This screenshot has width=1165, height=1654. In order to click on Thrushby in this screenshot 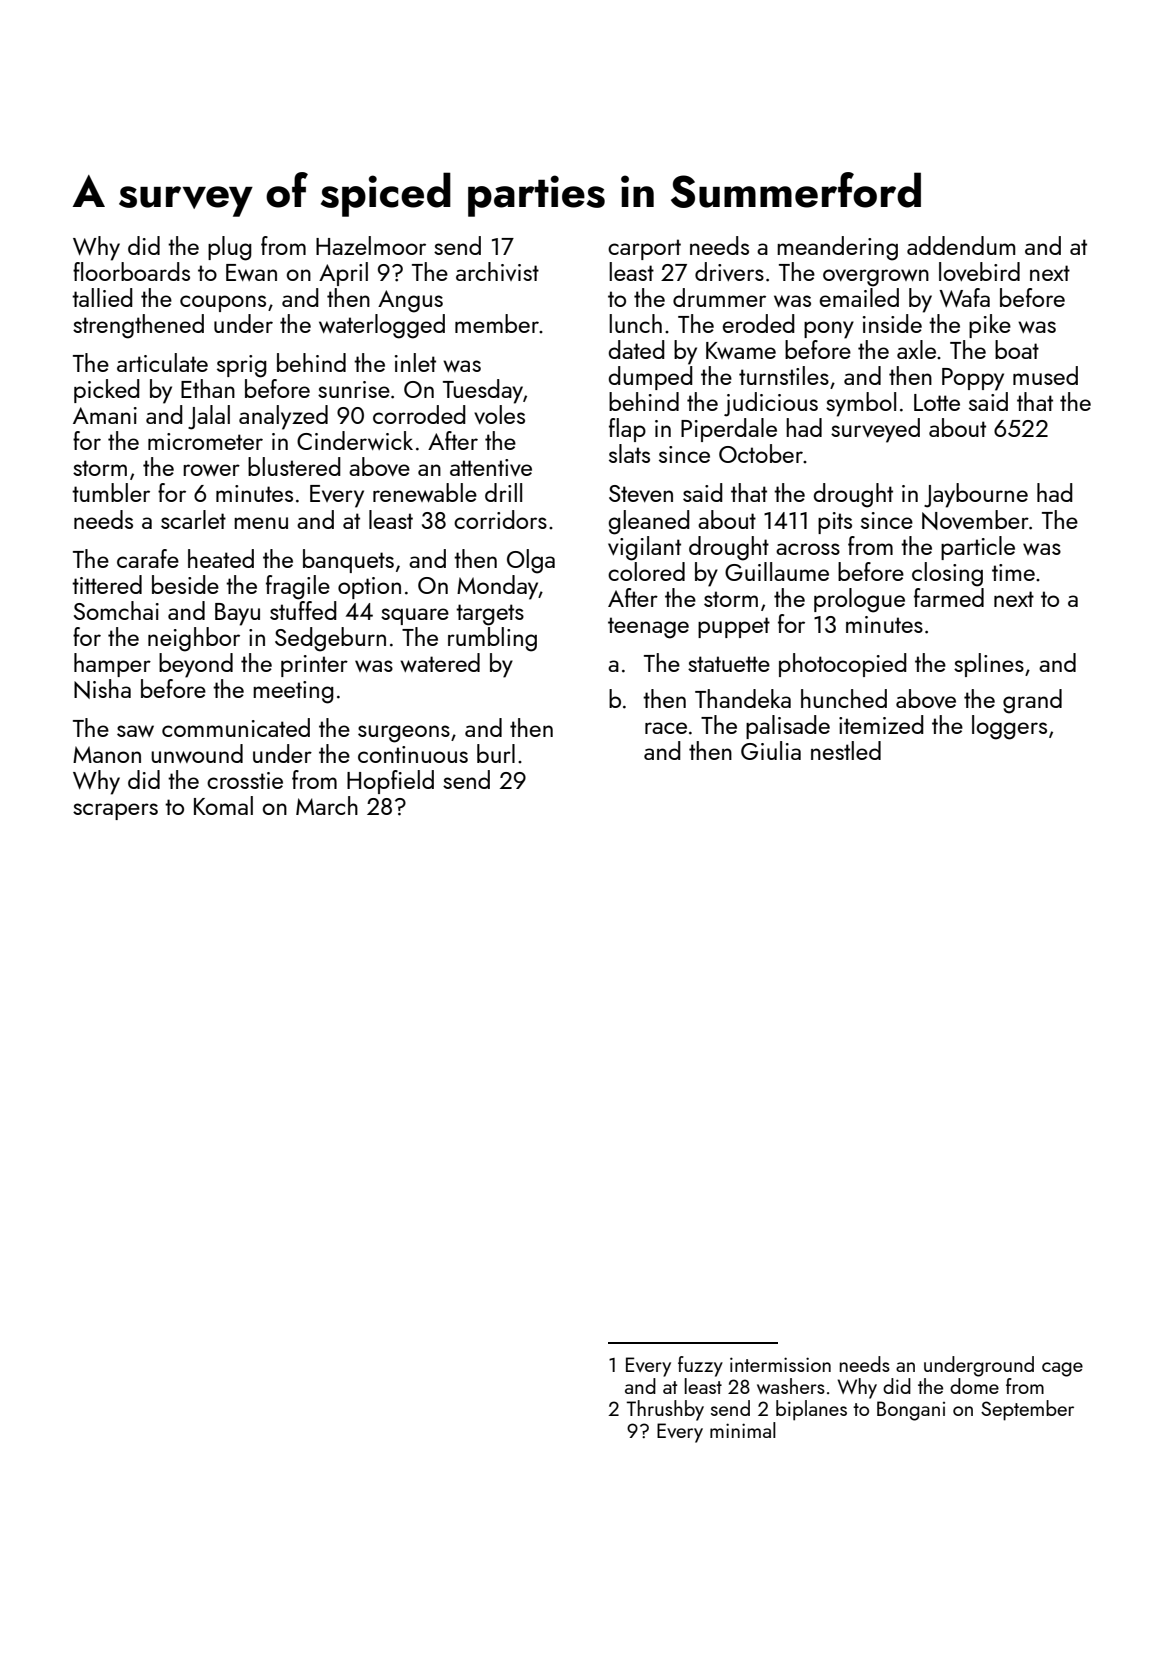, I will do `click(665, 1410)`.
